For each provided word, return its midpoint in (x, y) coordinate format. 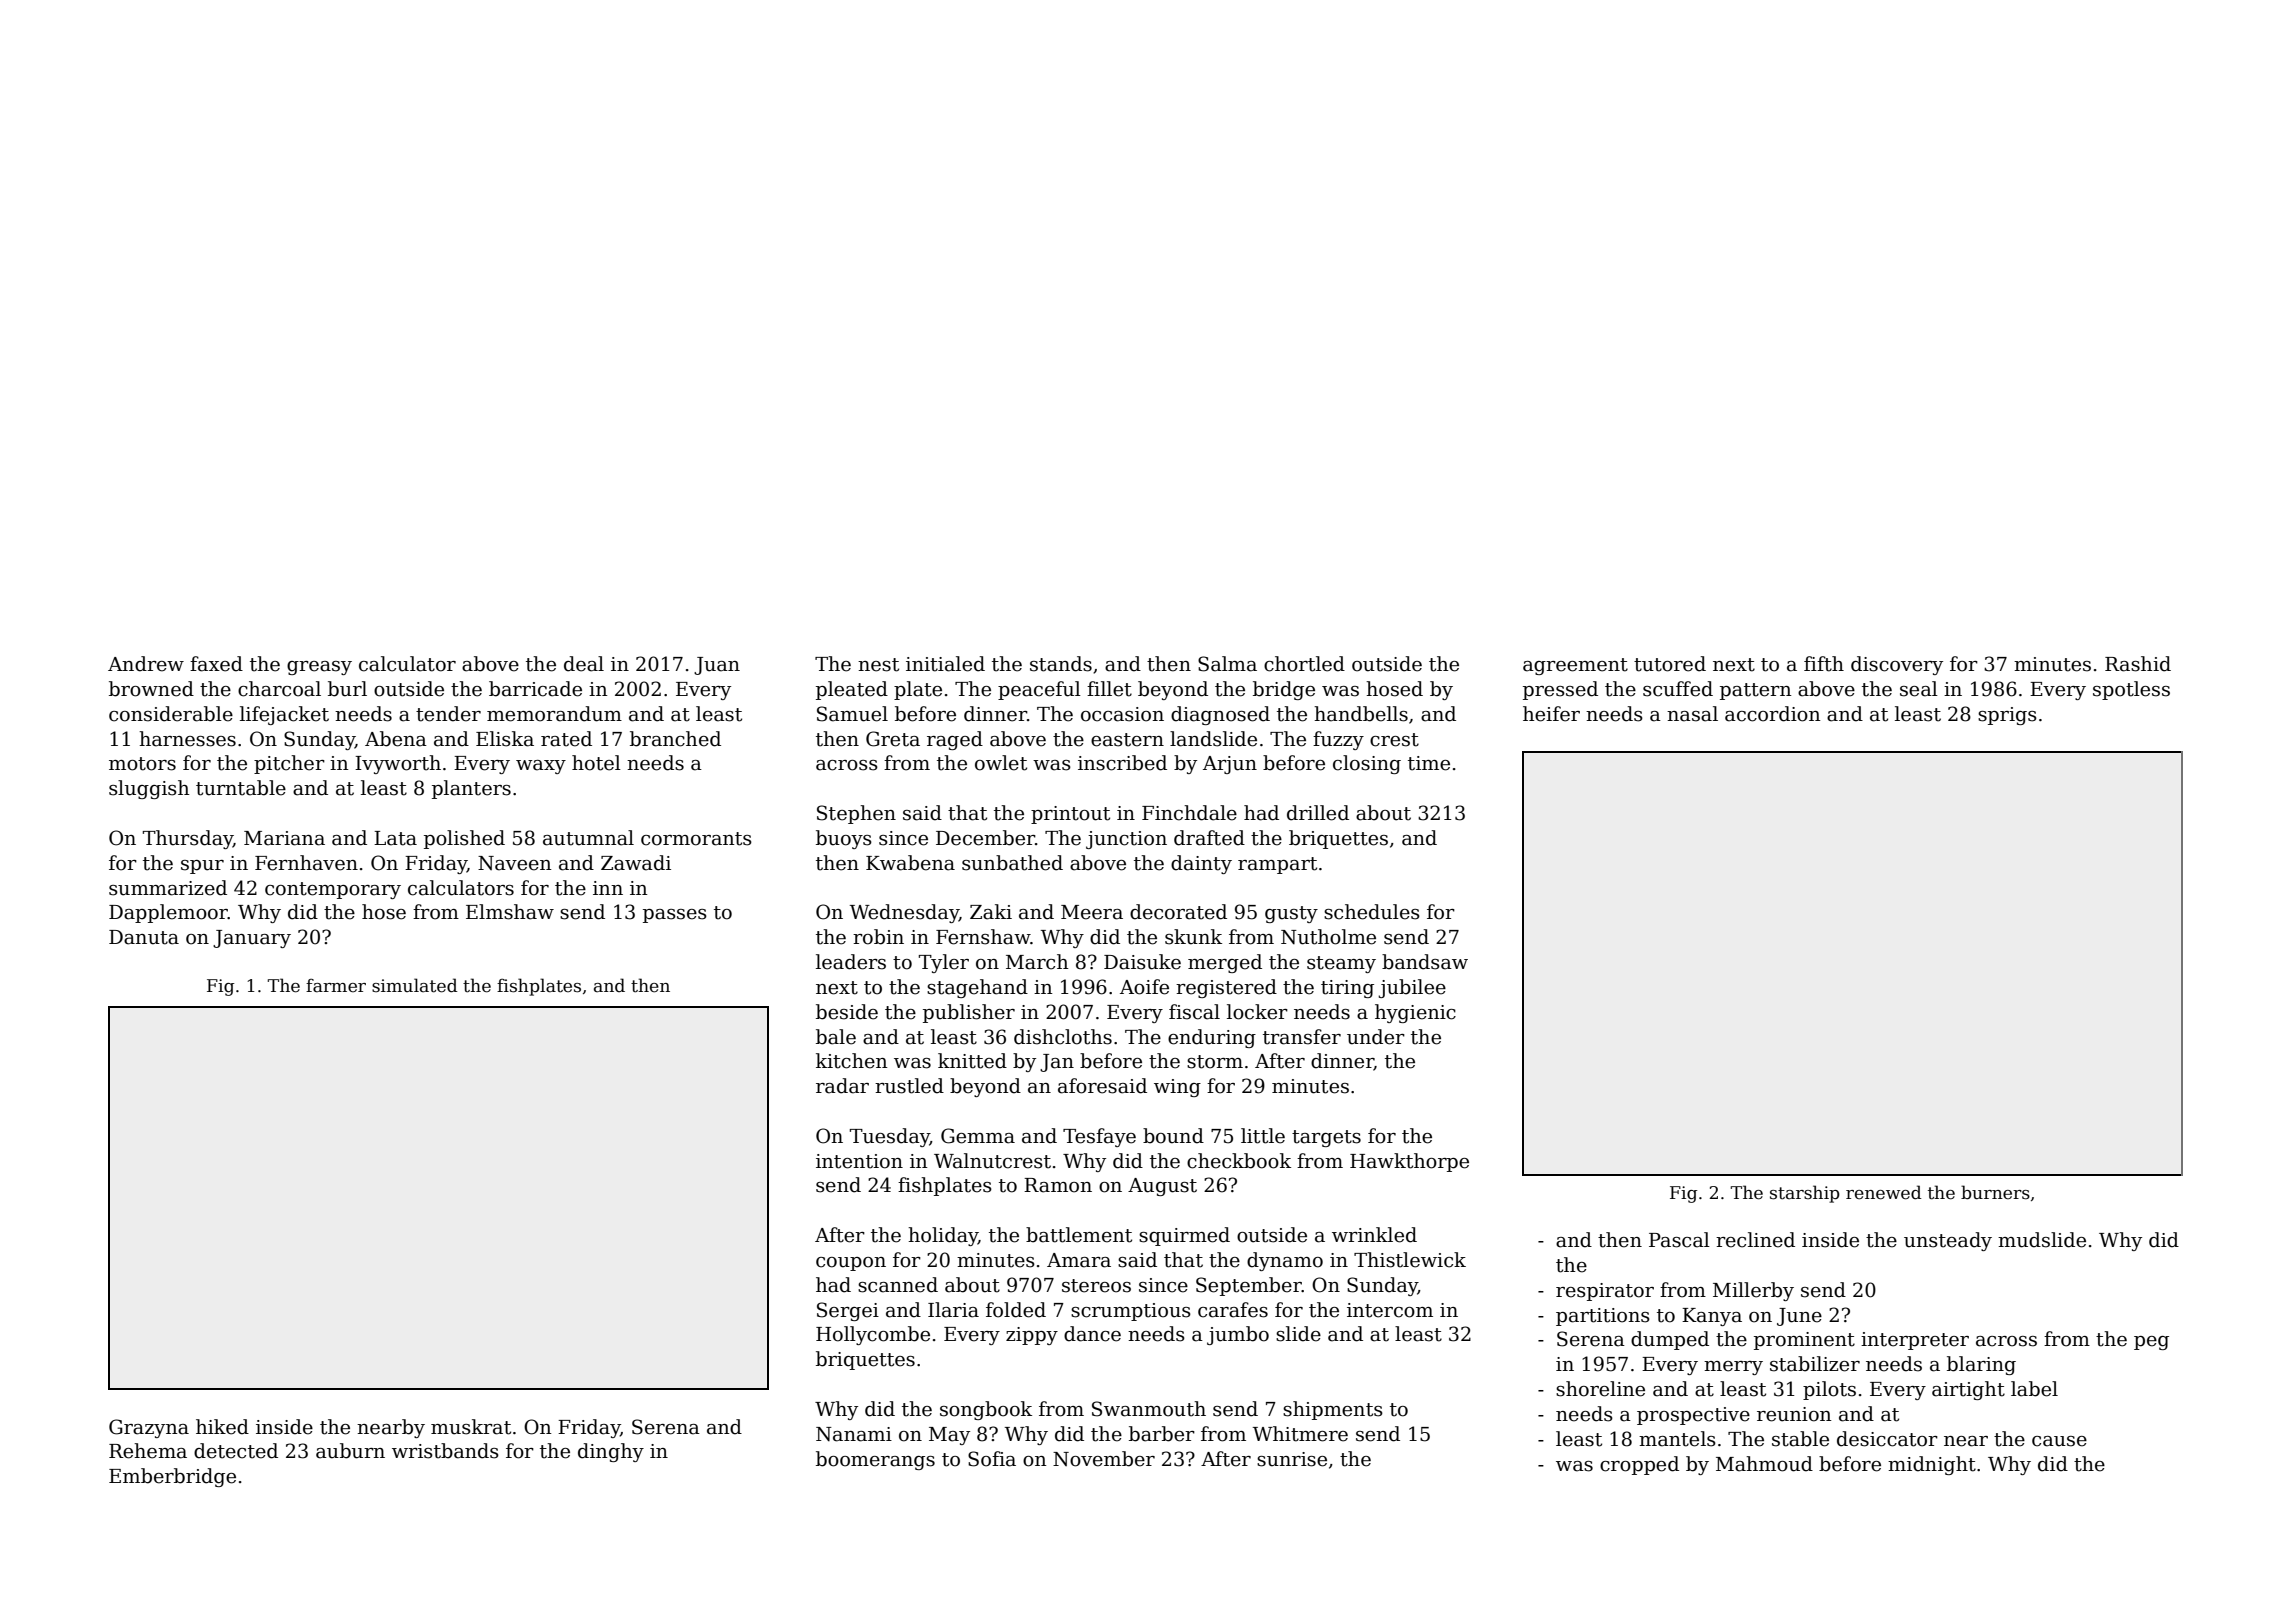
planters (471, 789)
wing (1177, 1088)
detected (236, 1451)
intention (859, 1161)
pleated (852, 690)
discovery (1897, 665)
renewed (1884, 1192)
